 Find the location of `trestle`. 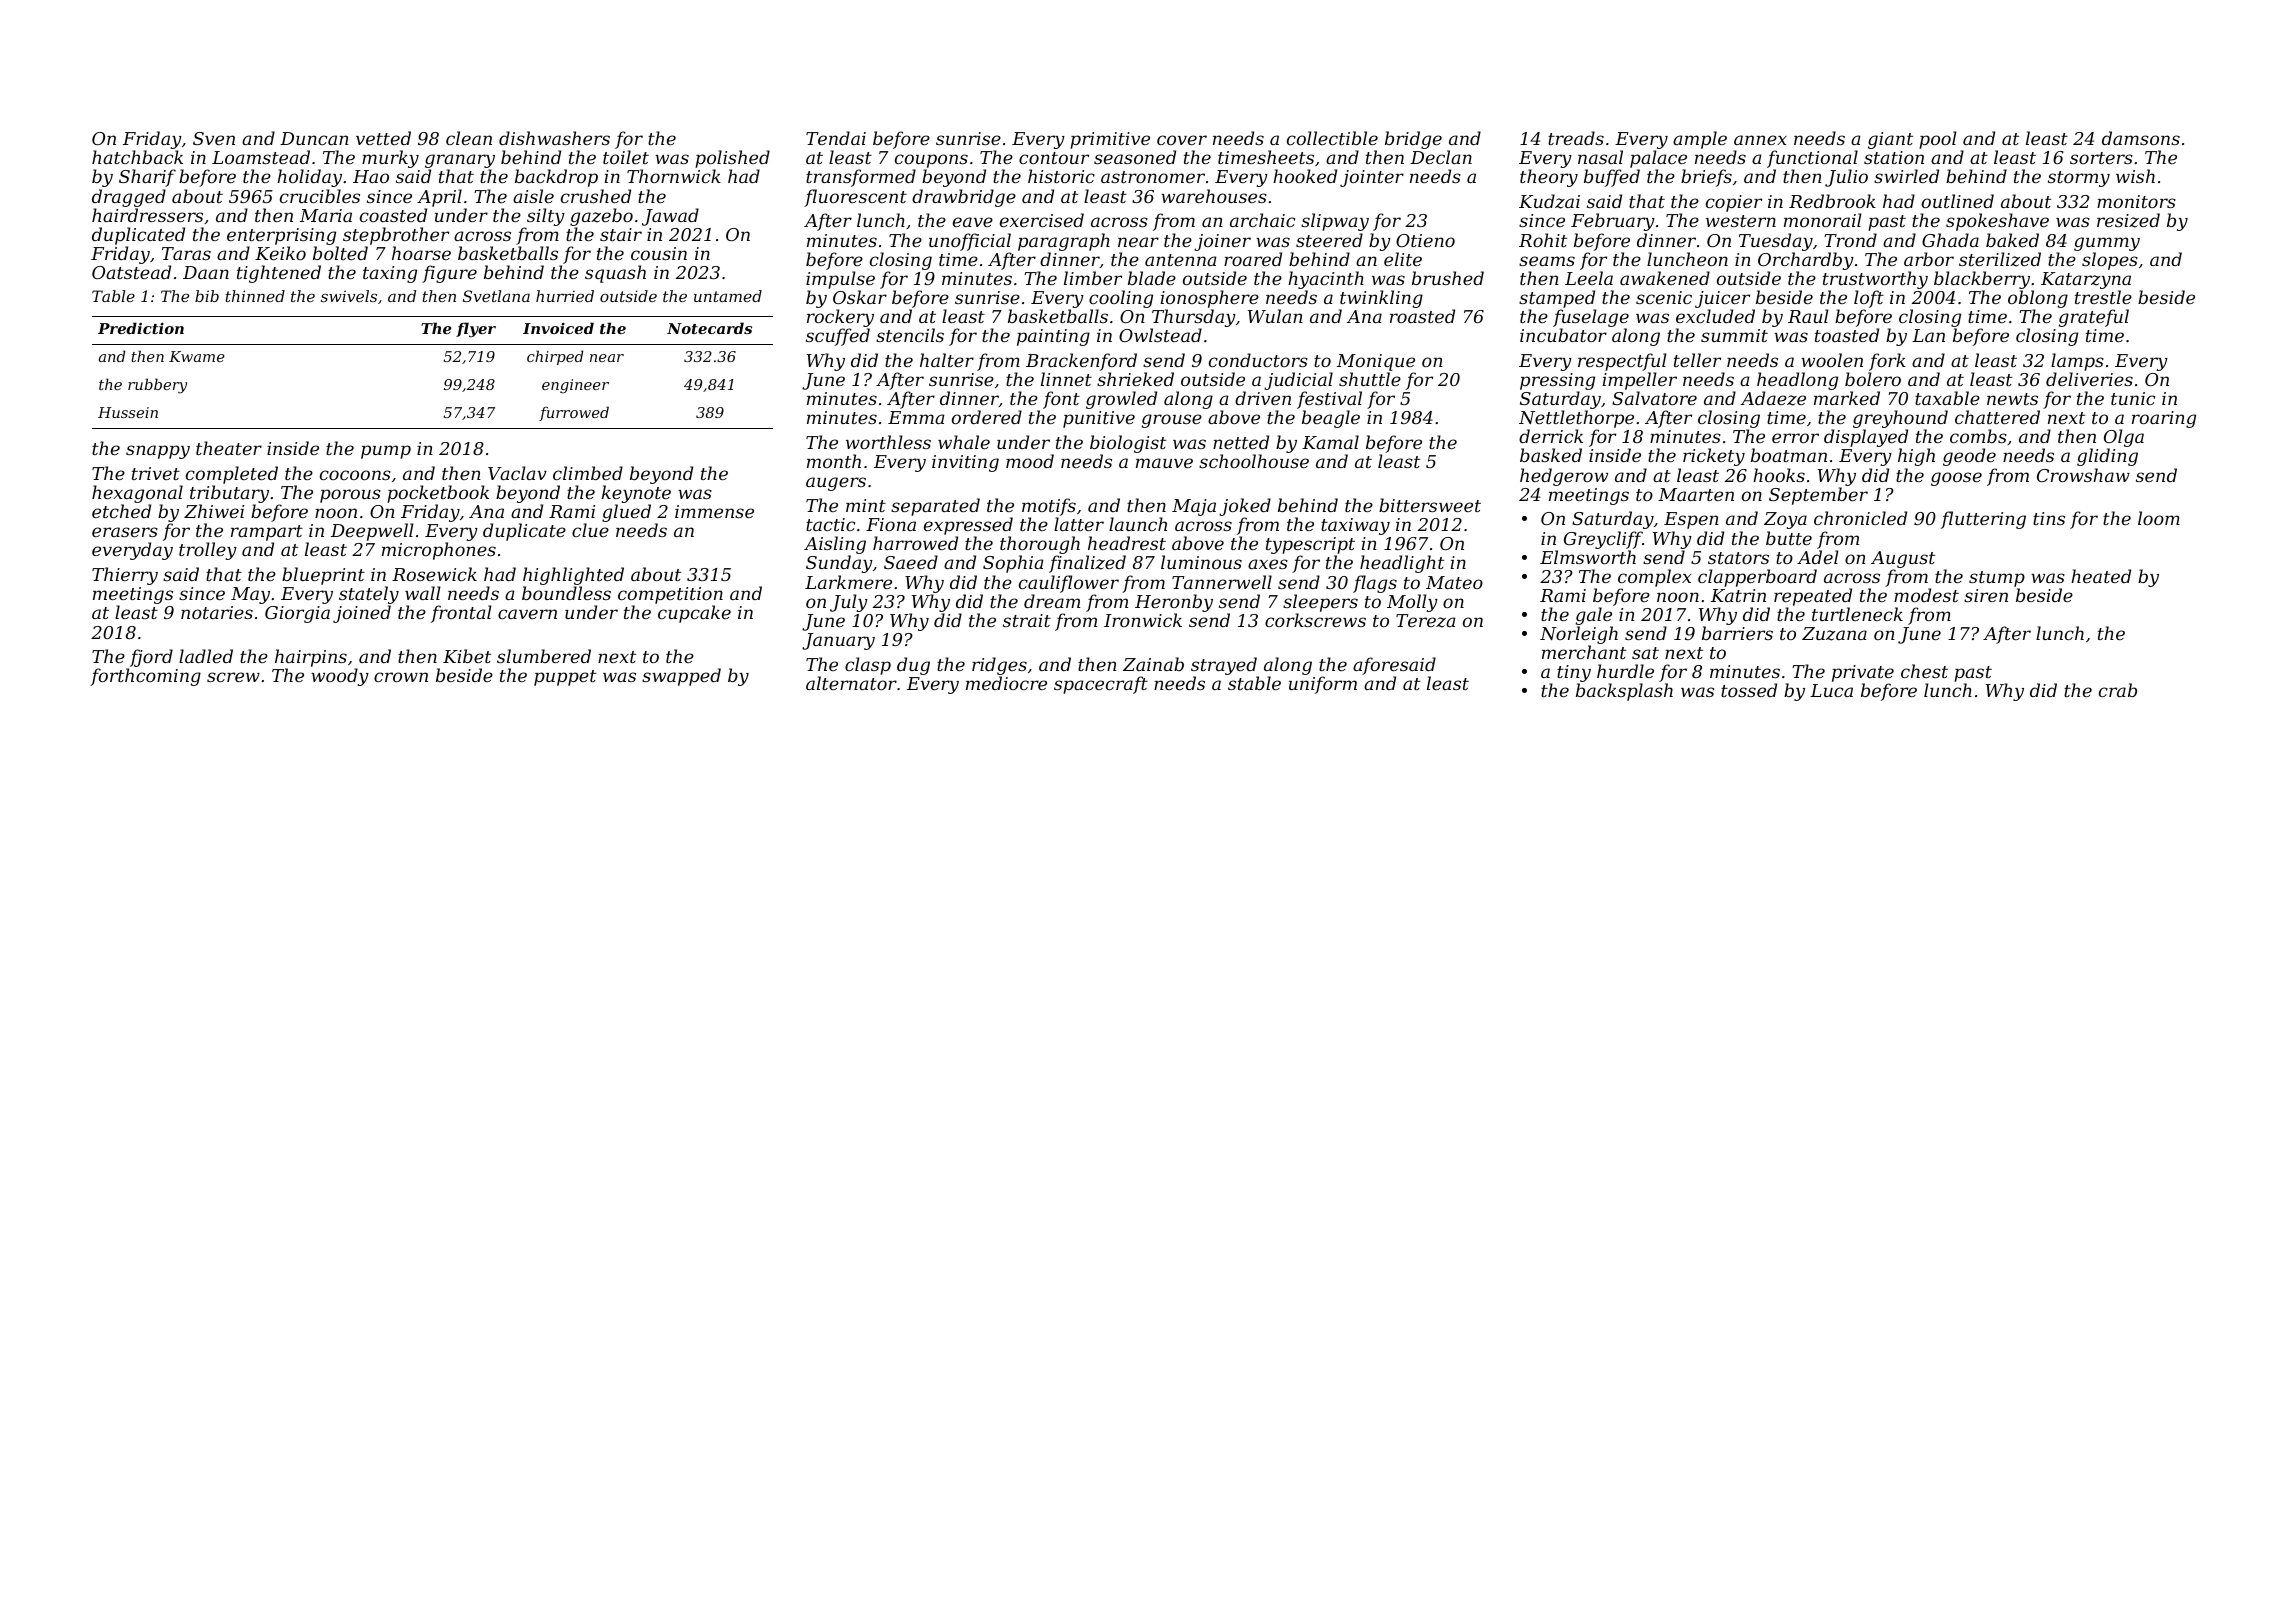

trestle is located at coordinates (2103, 297).
